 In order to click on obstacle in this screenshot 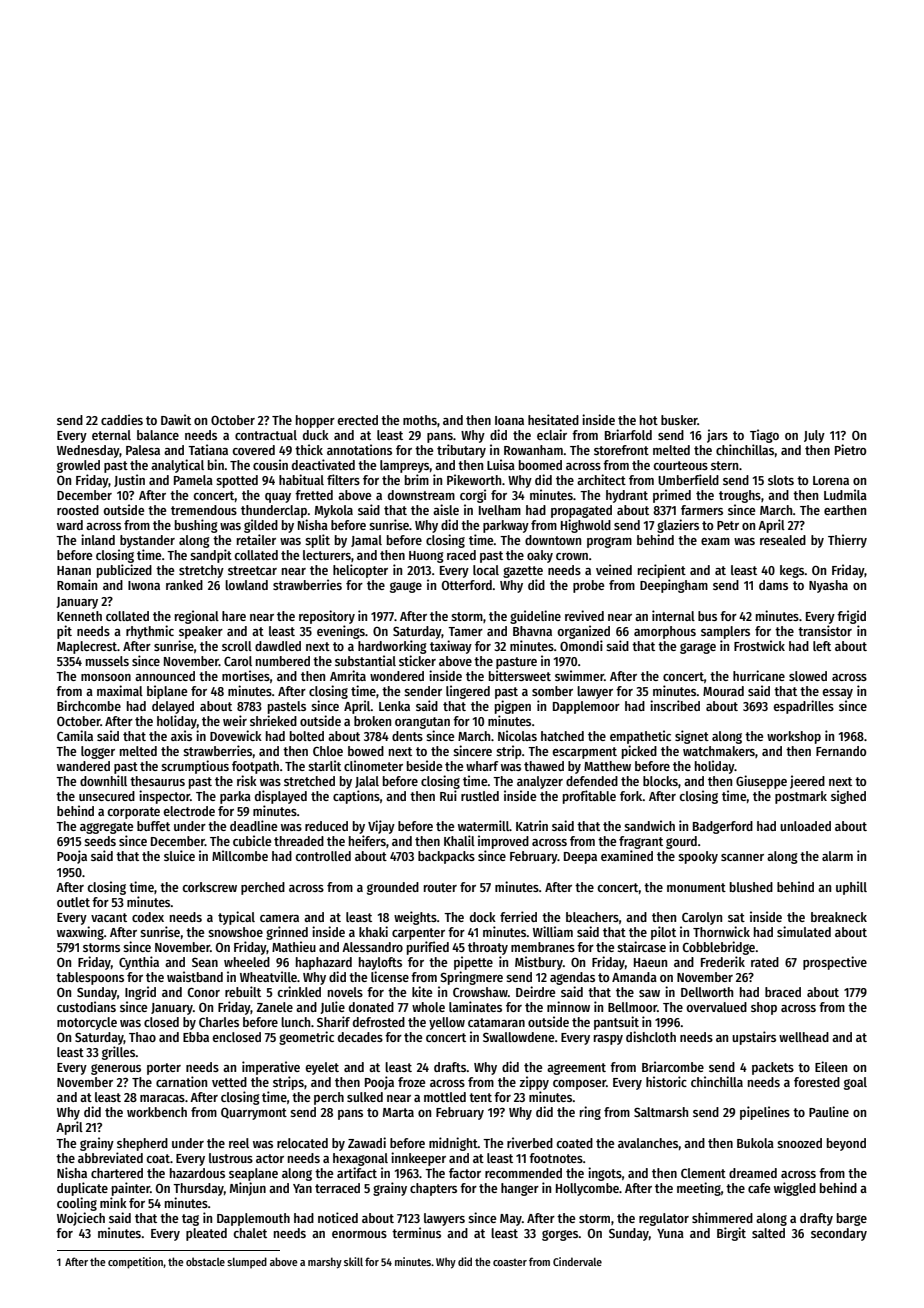, I will do `click(205, 1261)`.
